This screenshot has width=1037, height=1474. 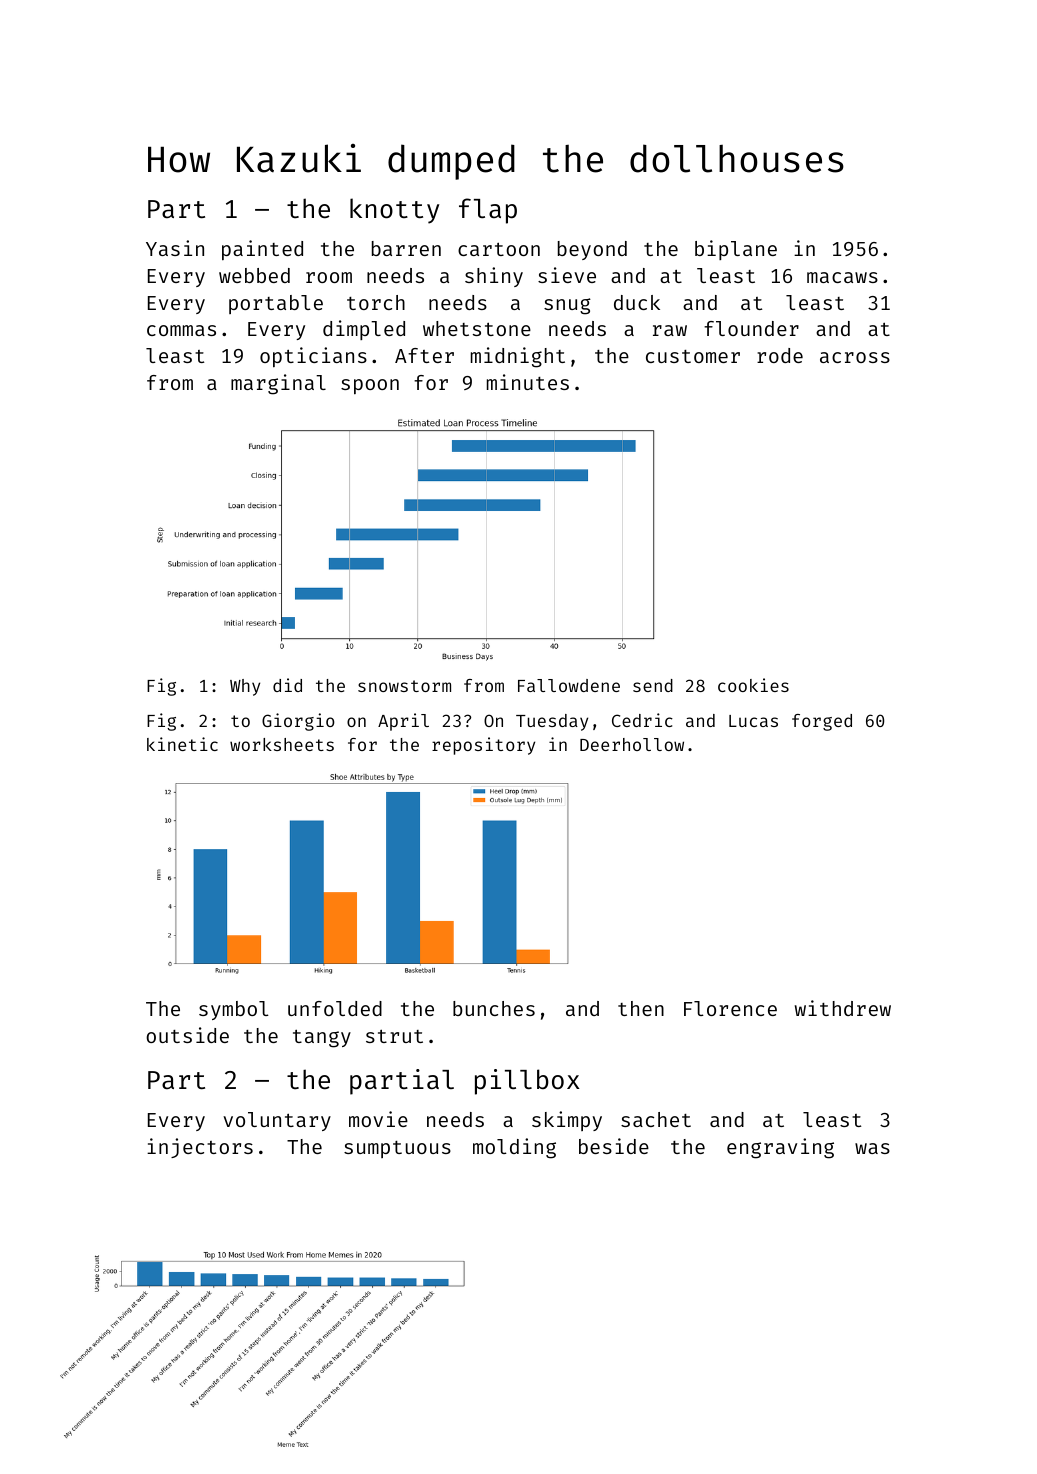 What do you see at coordinates (254, 275) in the screenshot?
I see `webbed` at bounding box center [254, 275].
